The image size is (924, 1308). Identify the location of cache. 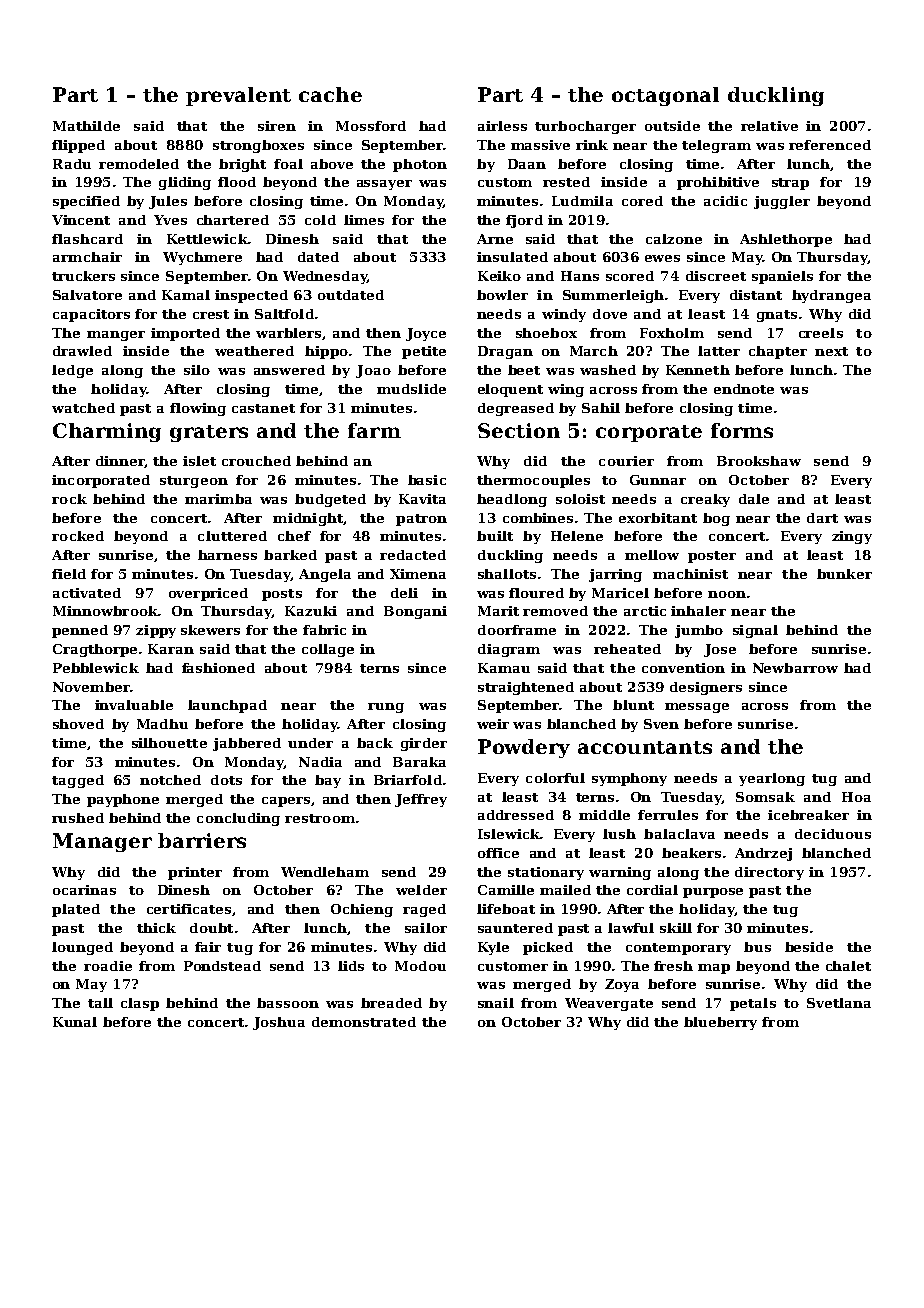
(330, 94).
